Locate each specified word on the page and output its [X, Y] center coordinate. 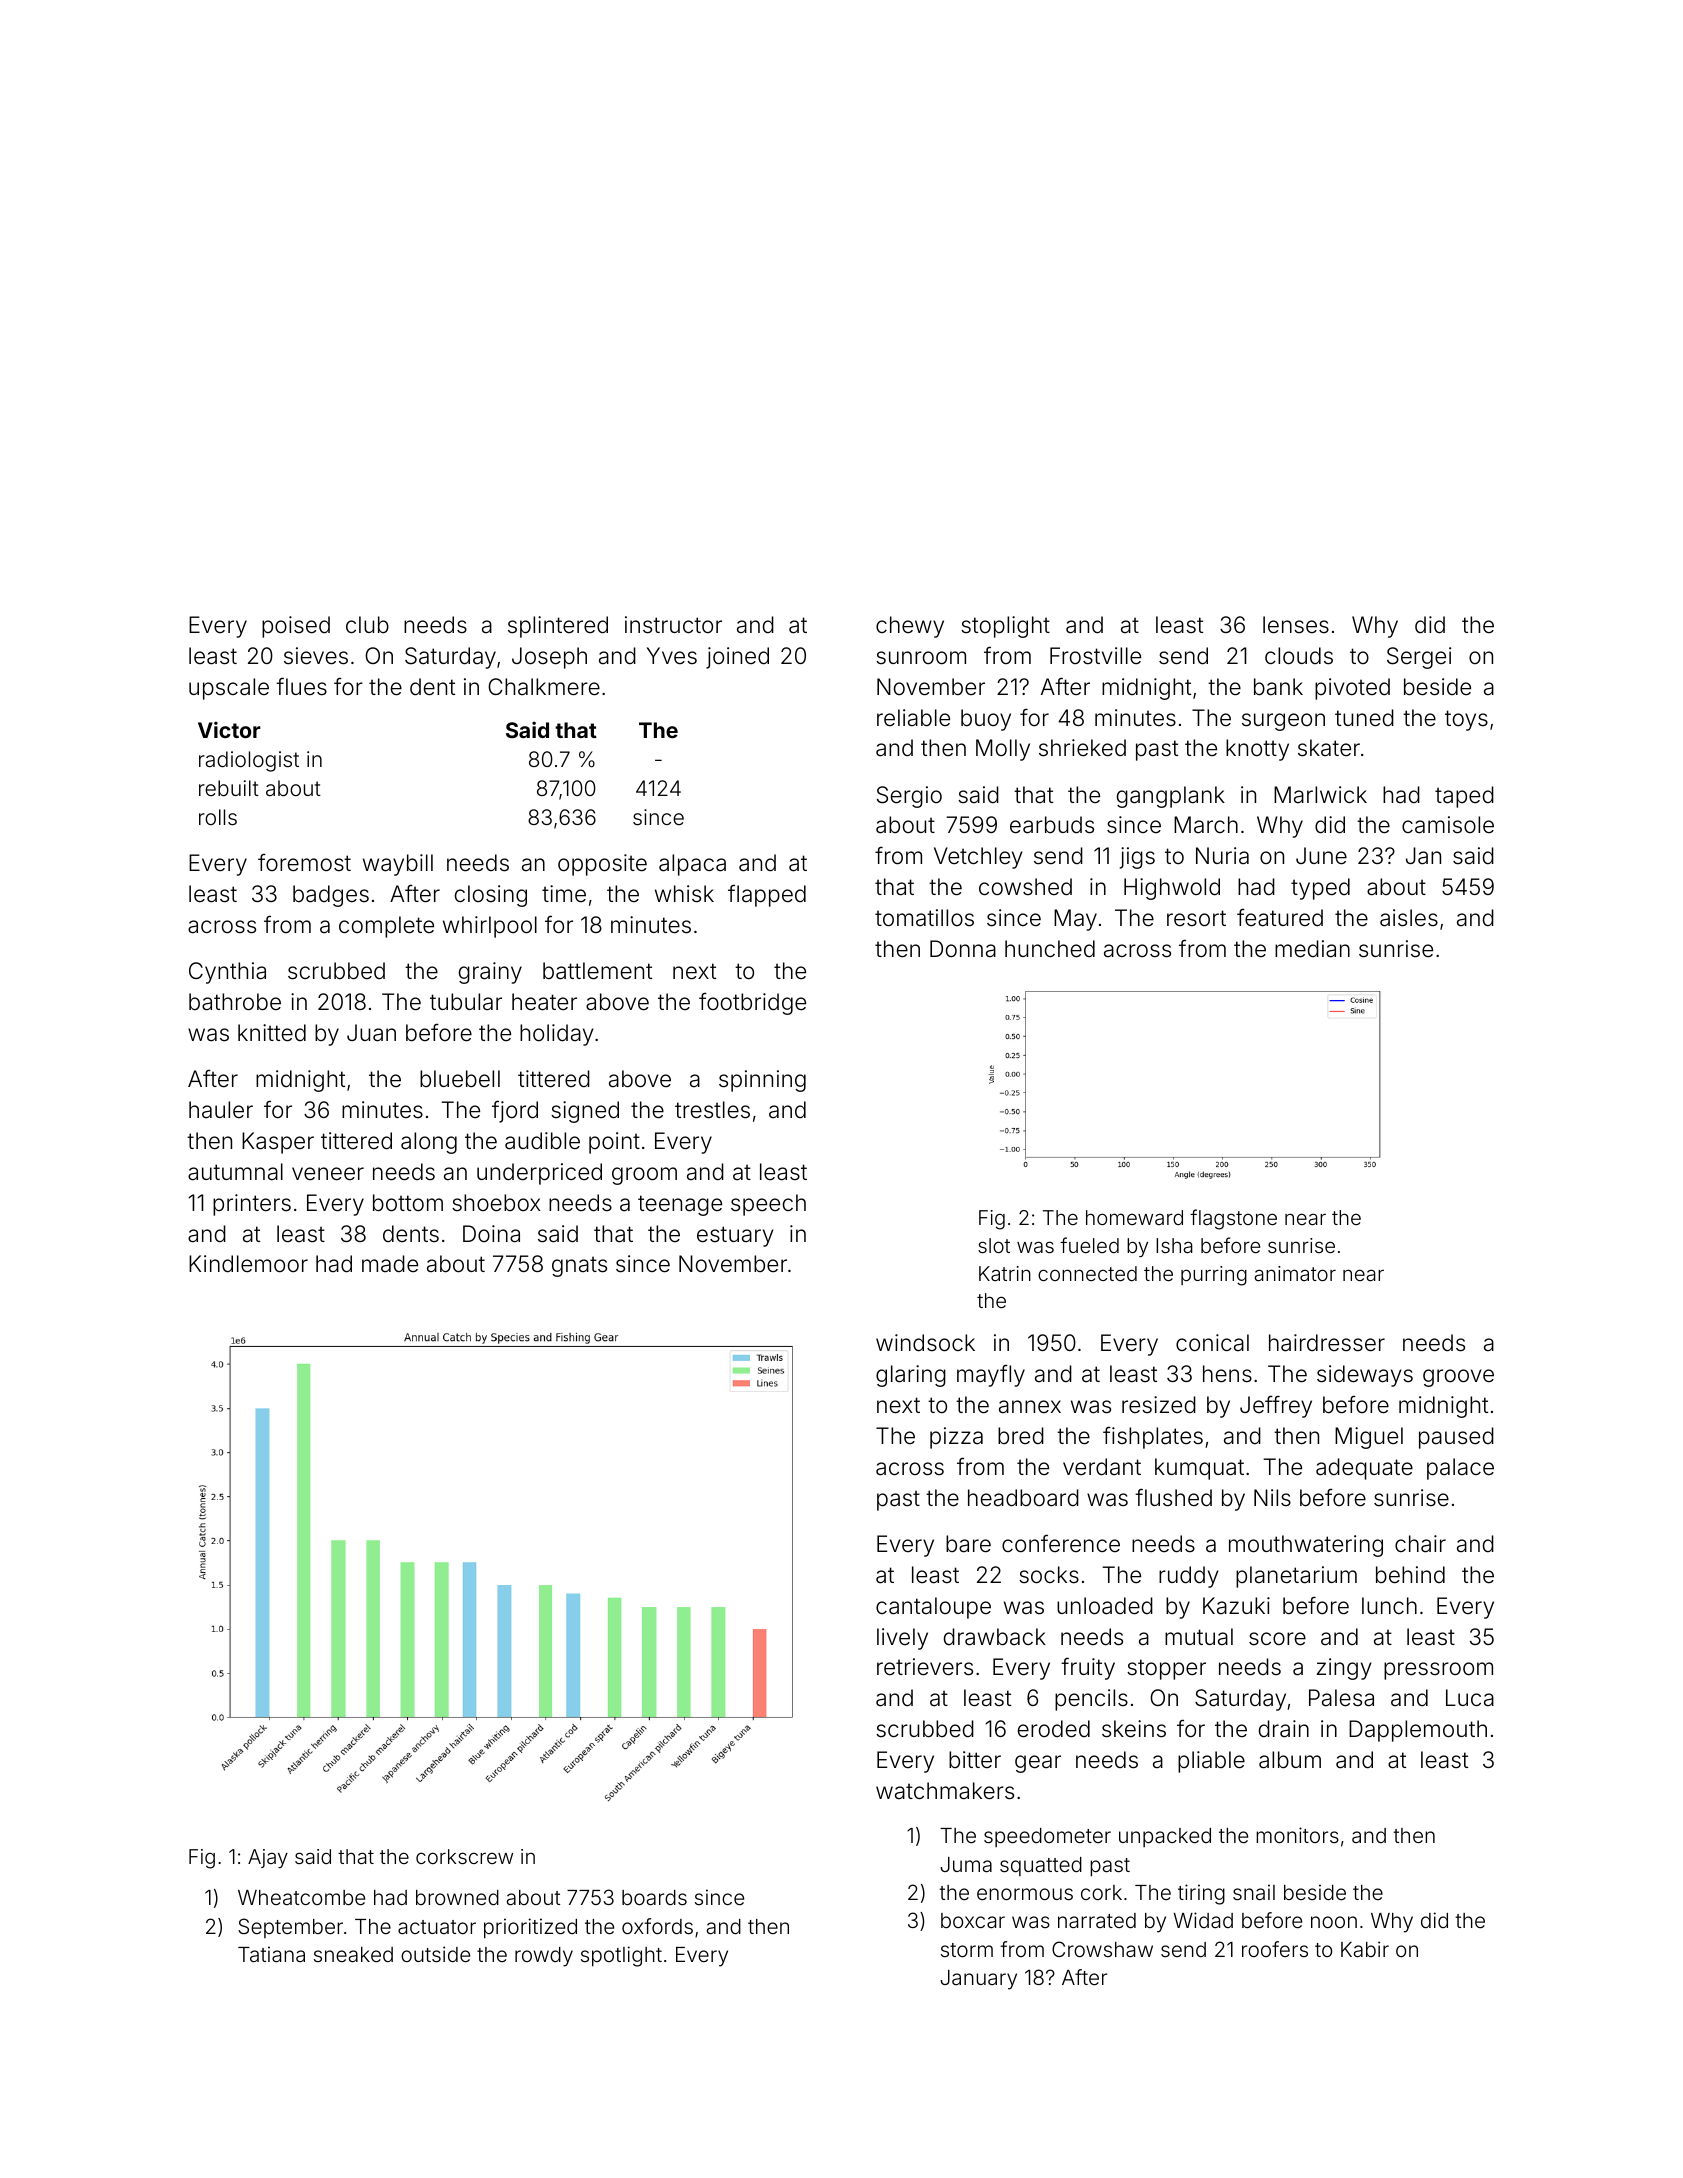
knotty [1257, 750]
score [1277, 1639]
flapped [767, 895]
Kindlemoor [248, 1264]
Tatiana [271, 1954]
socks [1049, 1575]
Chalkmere [544, 687]
